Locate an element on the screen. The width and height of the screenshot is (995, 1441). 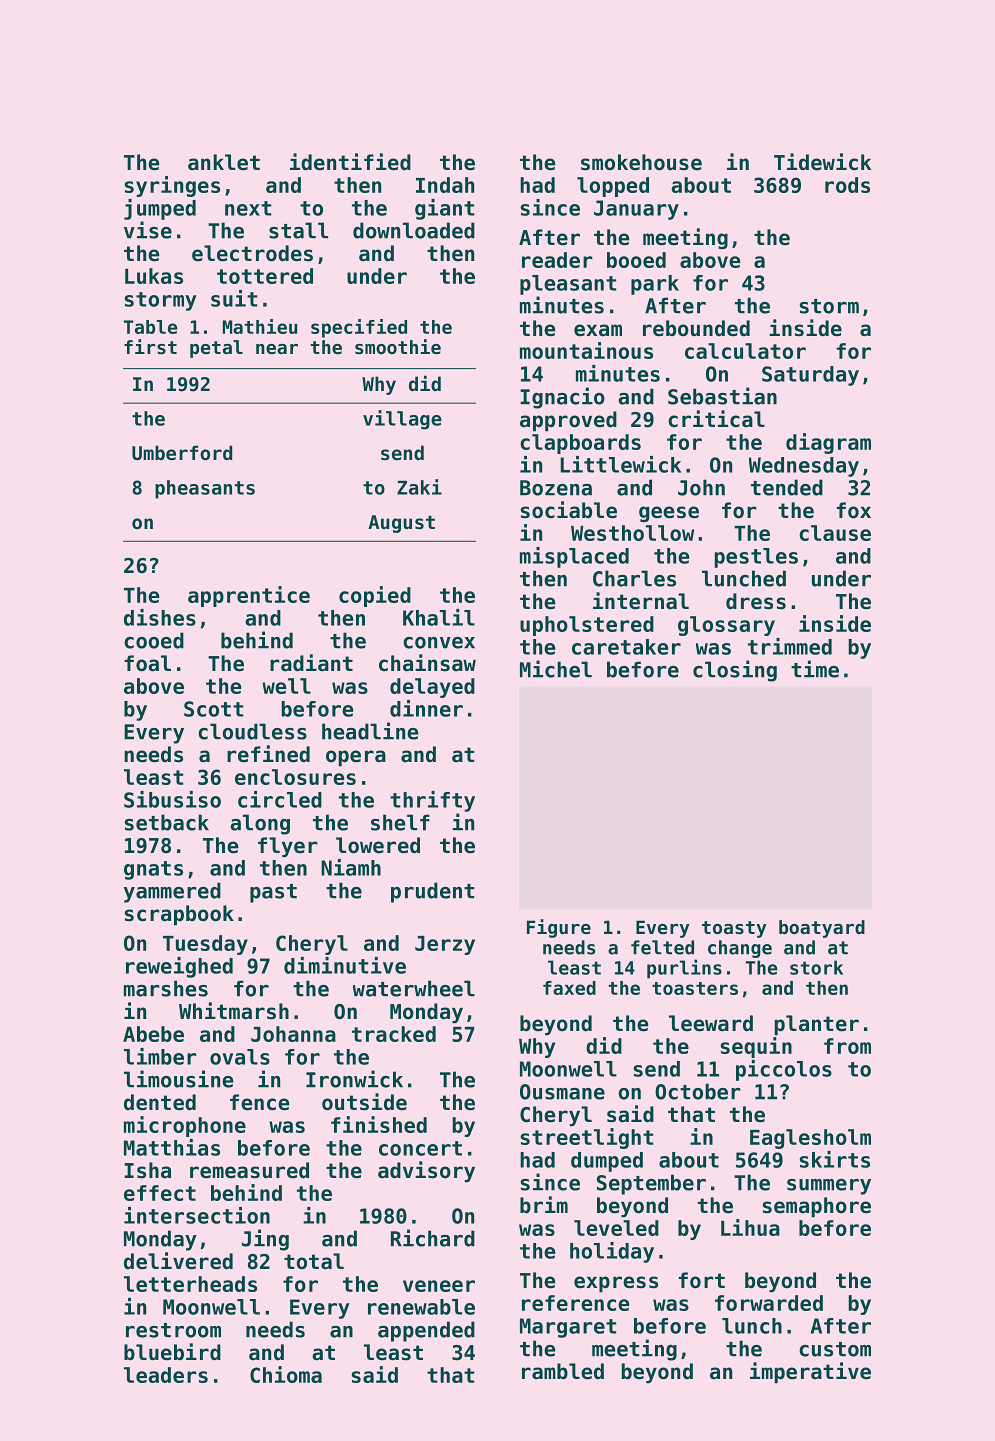
smokehouse is located at coordinates (641, 162).
